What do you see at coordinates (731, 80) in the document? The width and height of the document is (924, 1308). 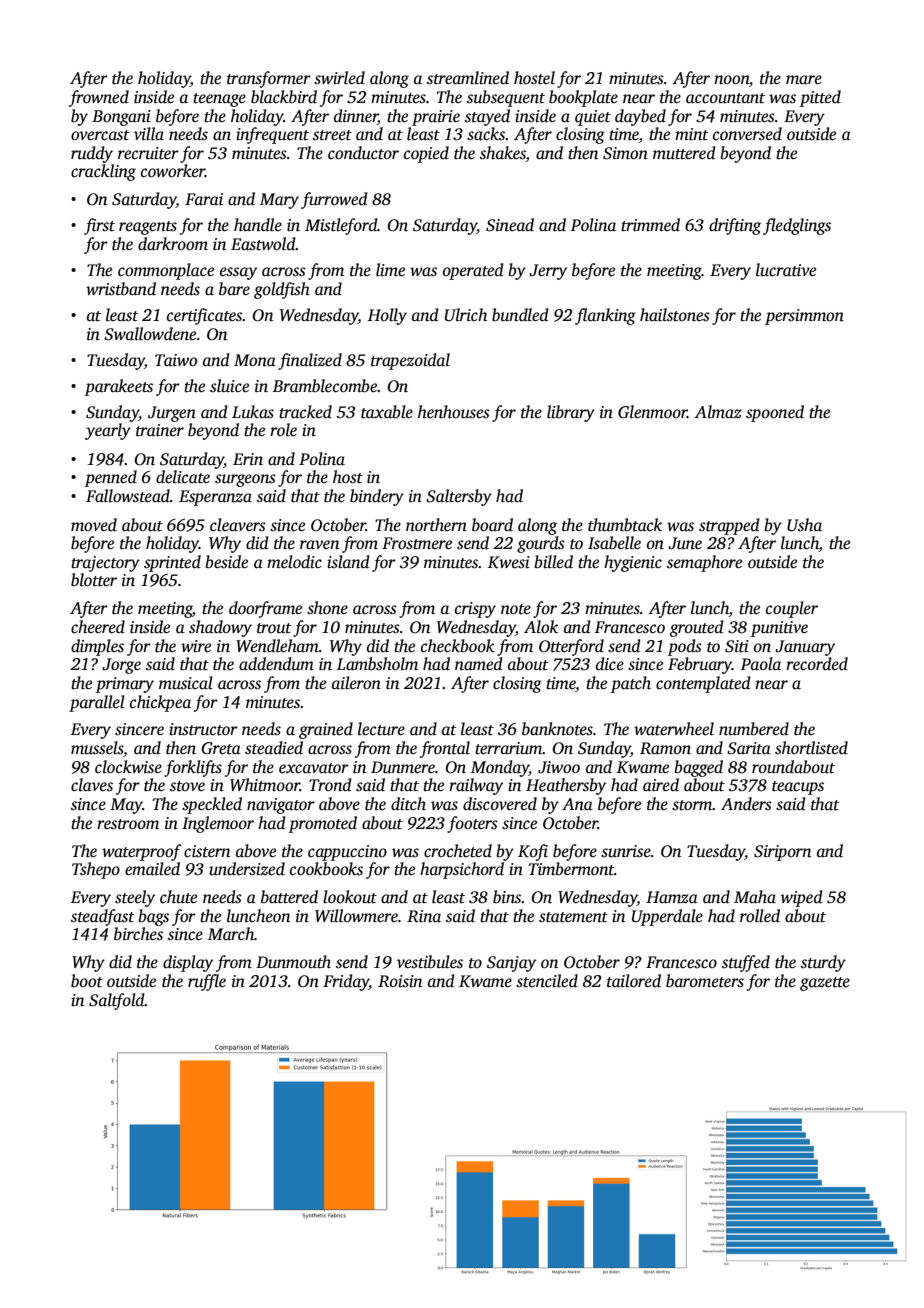 I see `noon` at bounding box center [731, 80].
